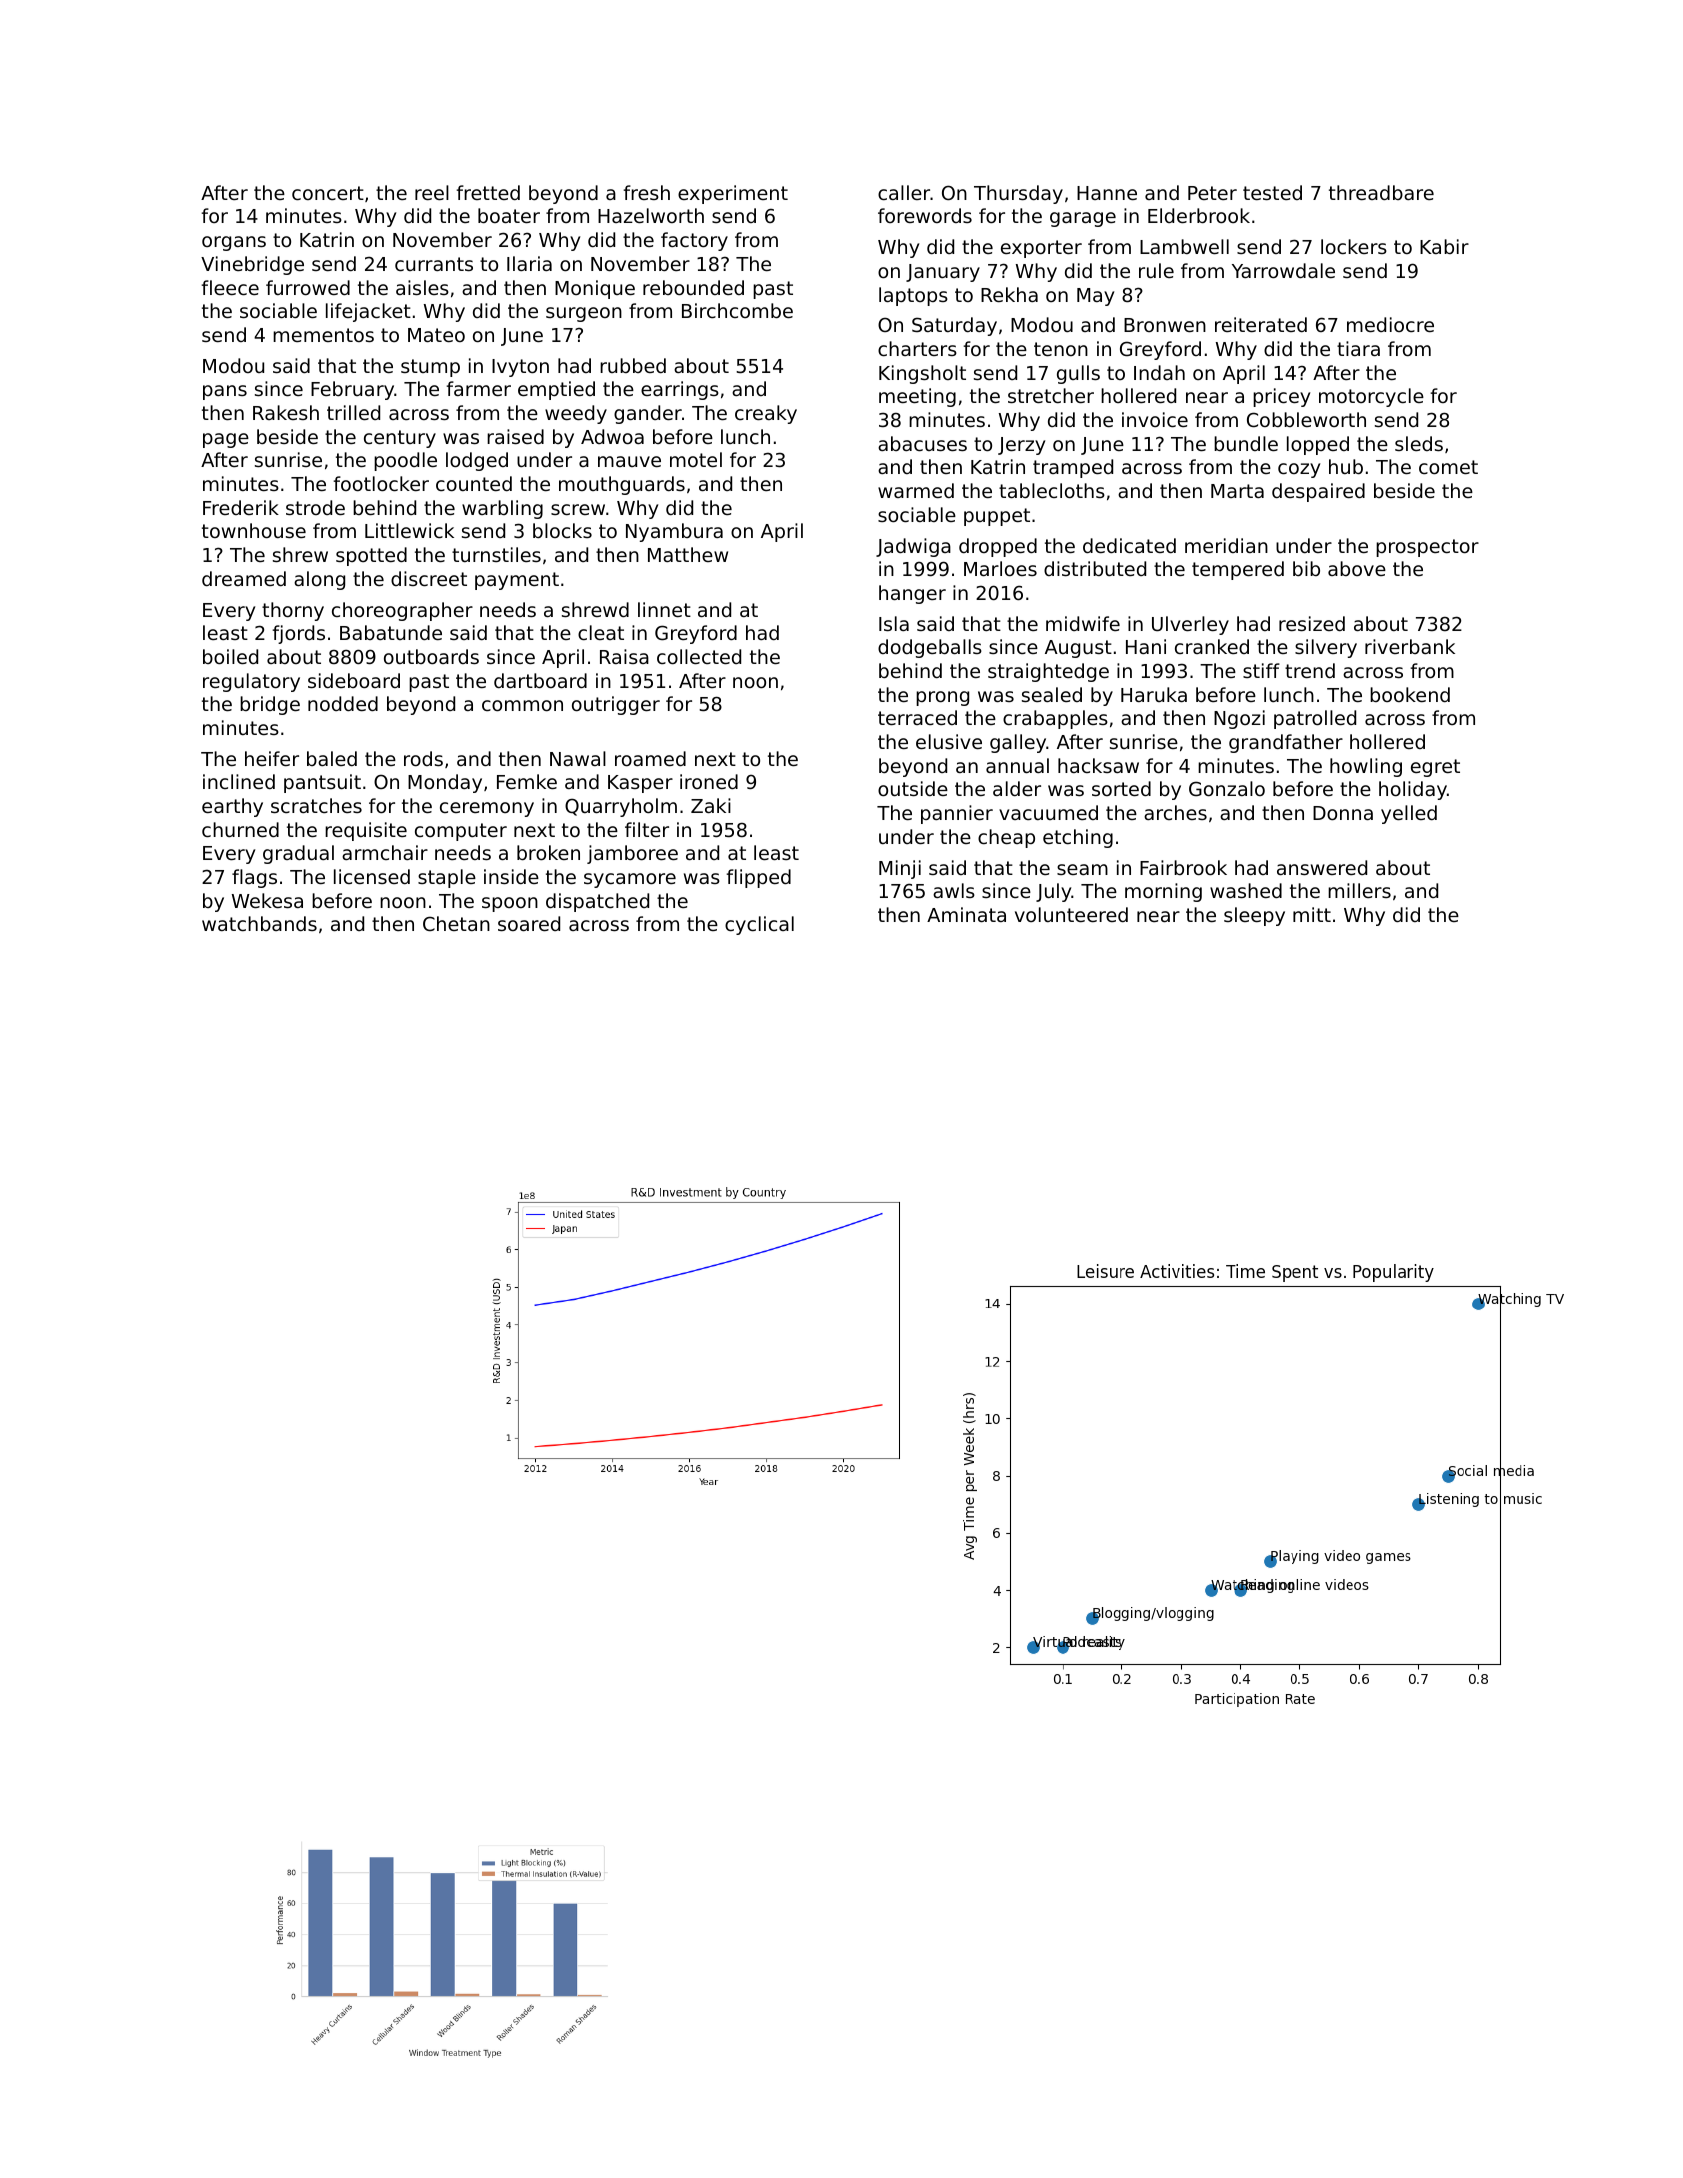  What do you see at coordinates (922, 374) in the screenshot?
I see `Kingsholt` at bounding box center [922, 374].
